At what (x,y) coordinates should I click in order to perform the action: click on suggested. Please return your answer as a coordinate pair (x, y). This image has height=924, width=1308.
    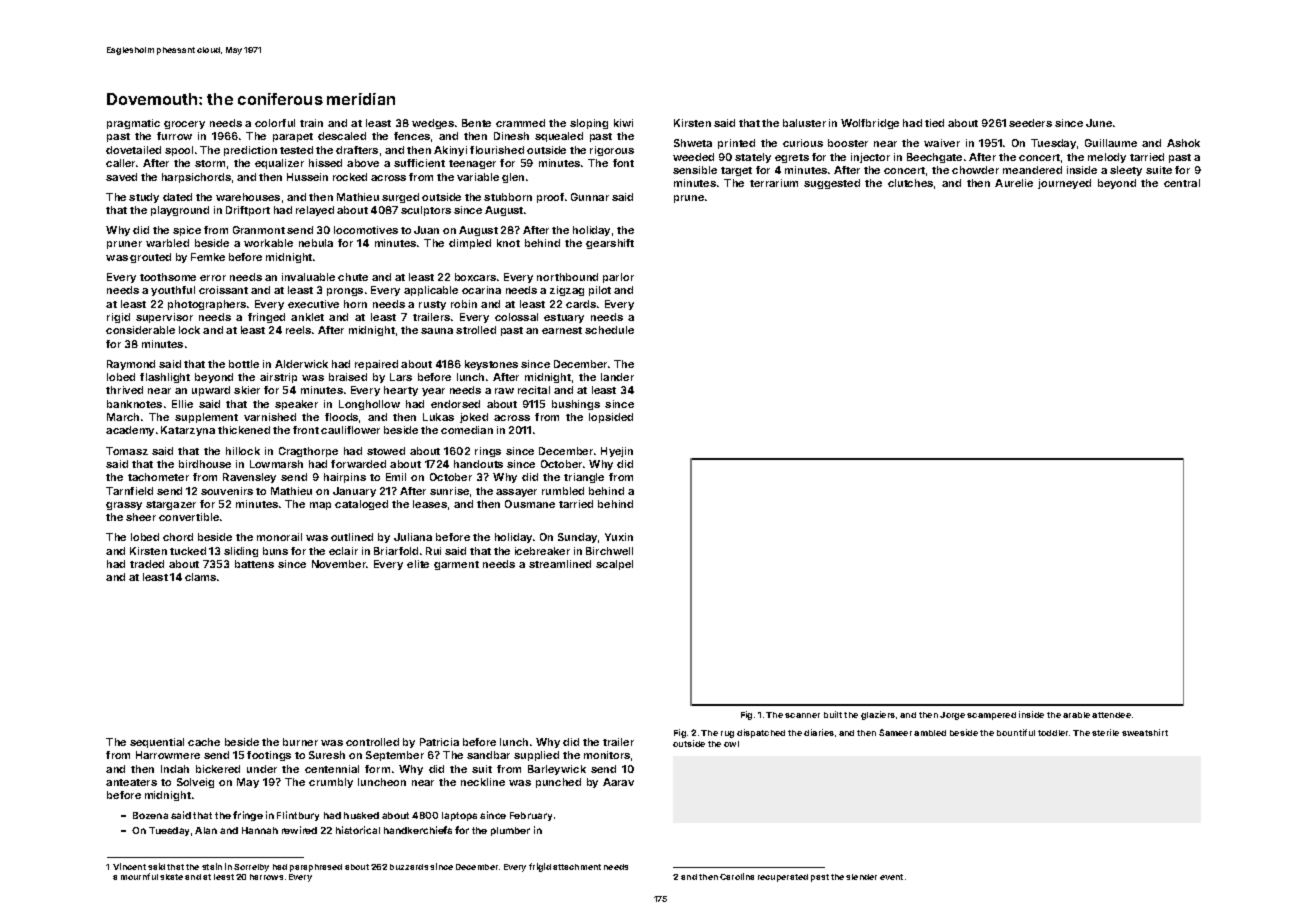
    Looking at the image, I should click on (832, 184).
